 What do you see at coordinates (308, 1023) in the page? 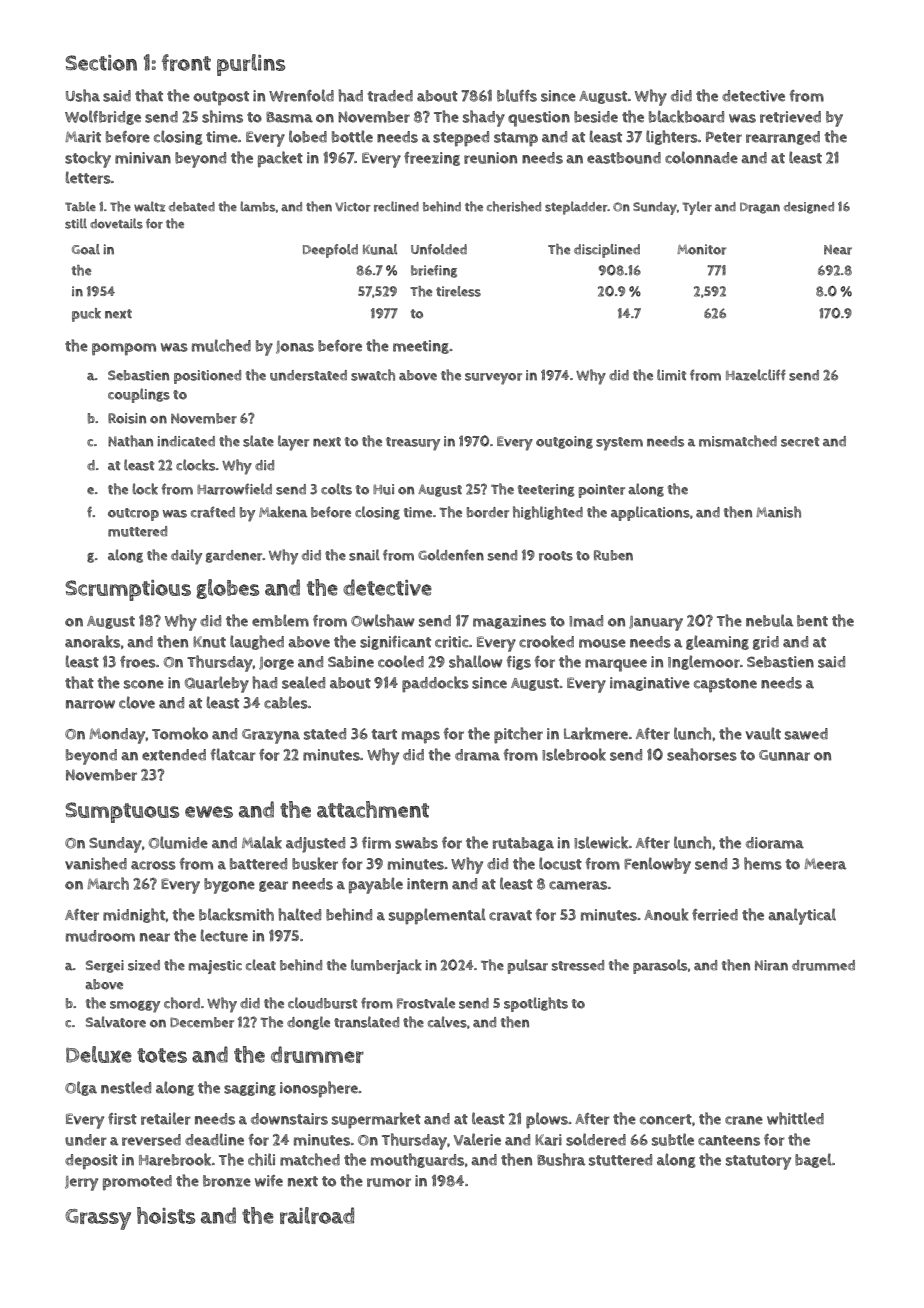
I see `dongle` at bounding box center [308, 1023].
